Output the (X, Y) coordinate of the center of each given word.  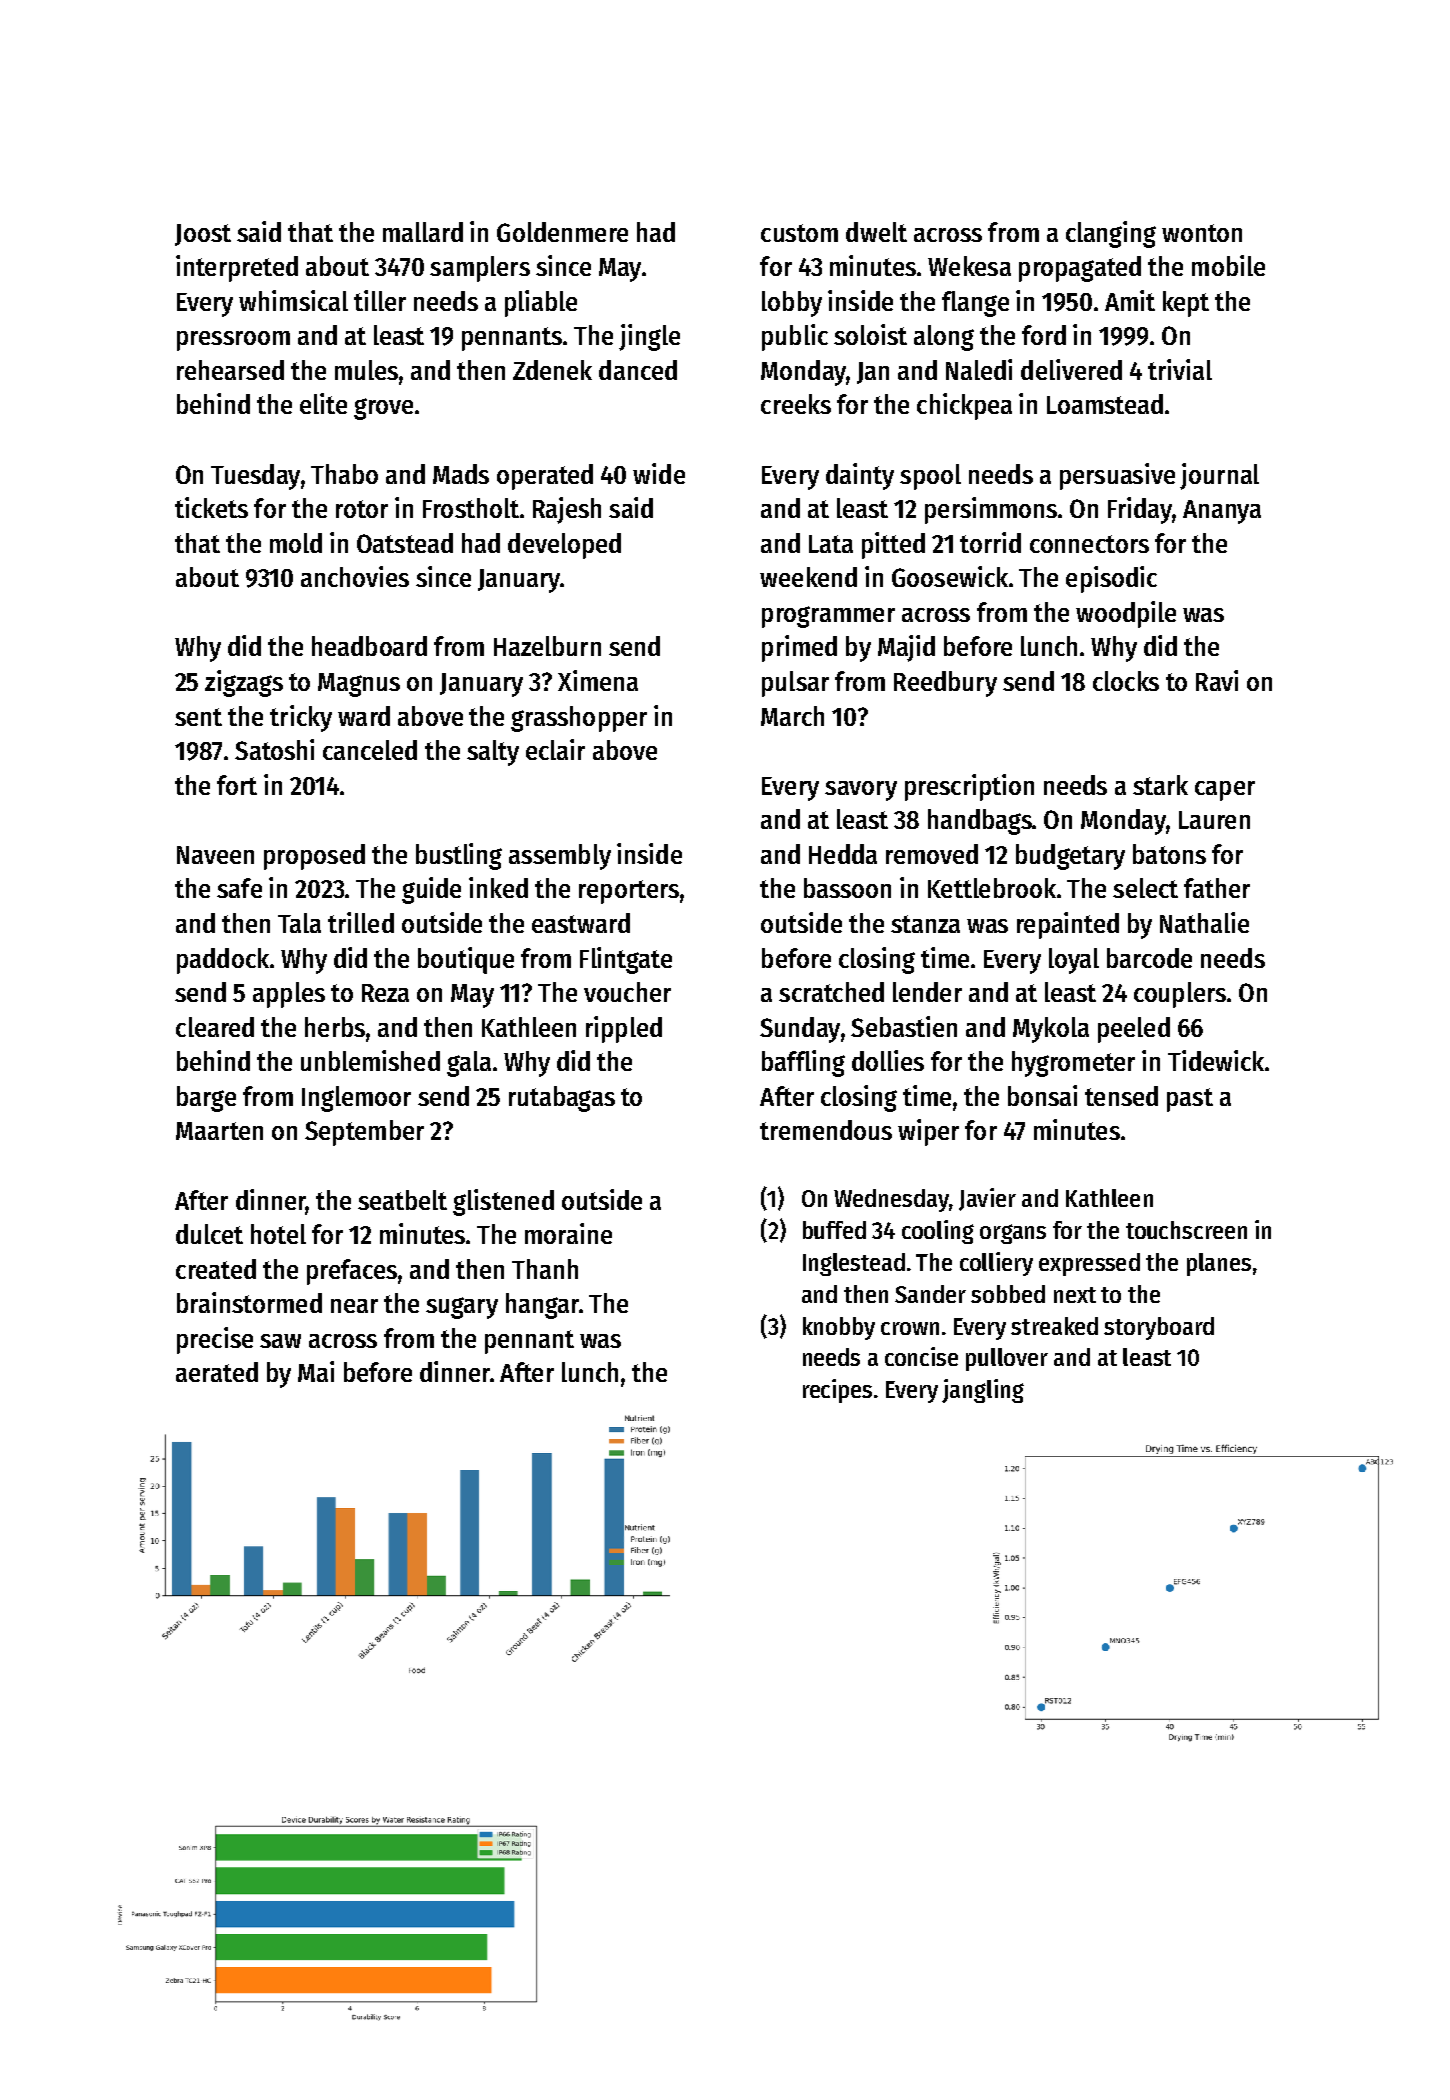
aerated (217, 1372)
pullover (1007, 1359)
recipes (837, 1391)
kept (1186, 304)
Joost (203, 235)
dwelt (876, 232)
